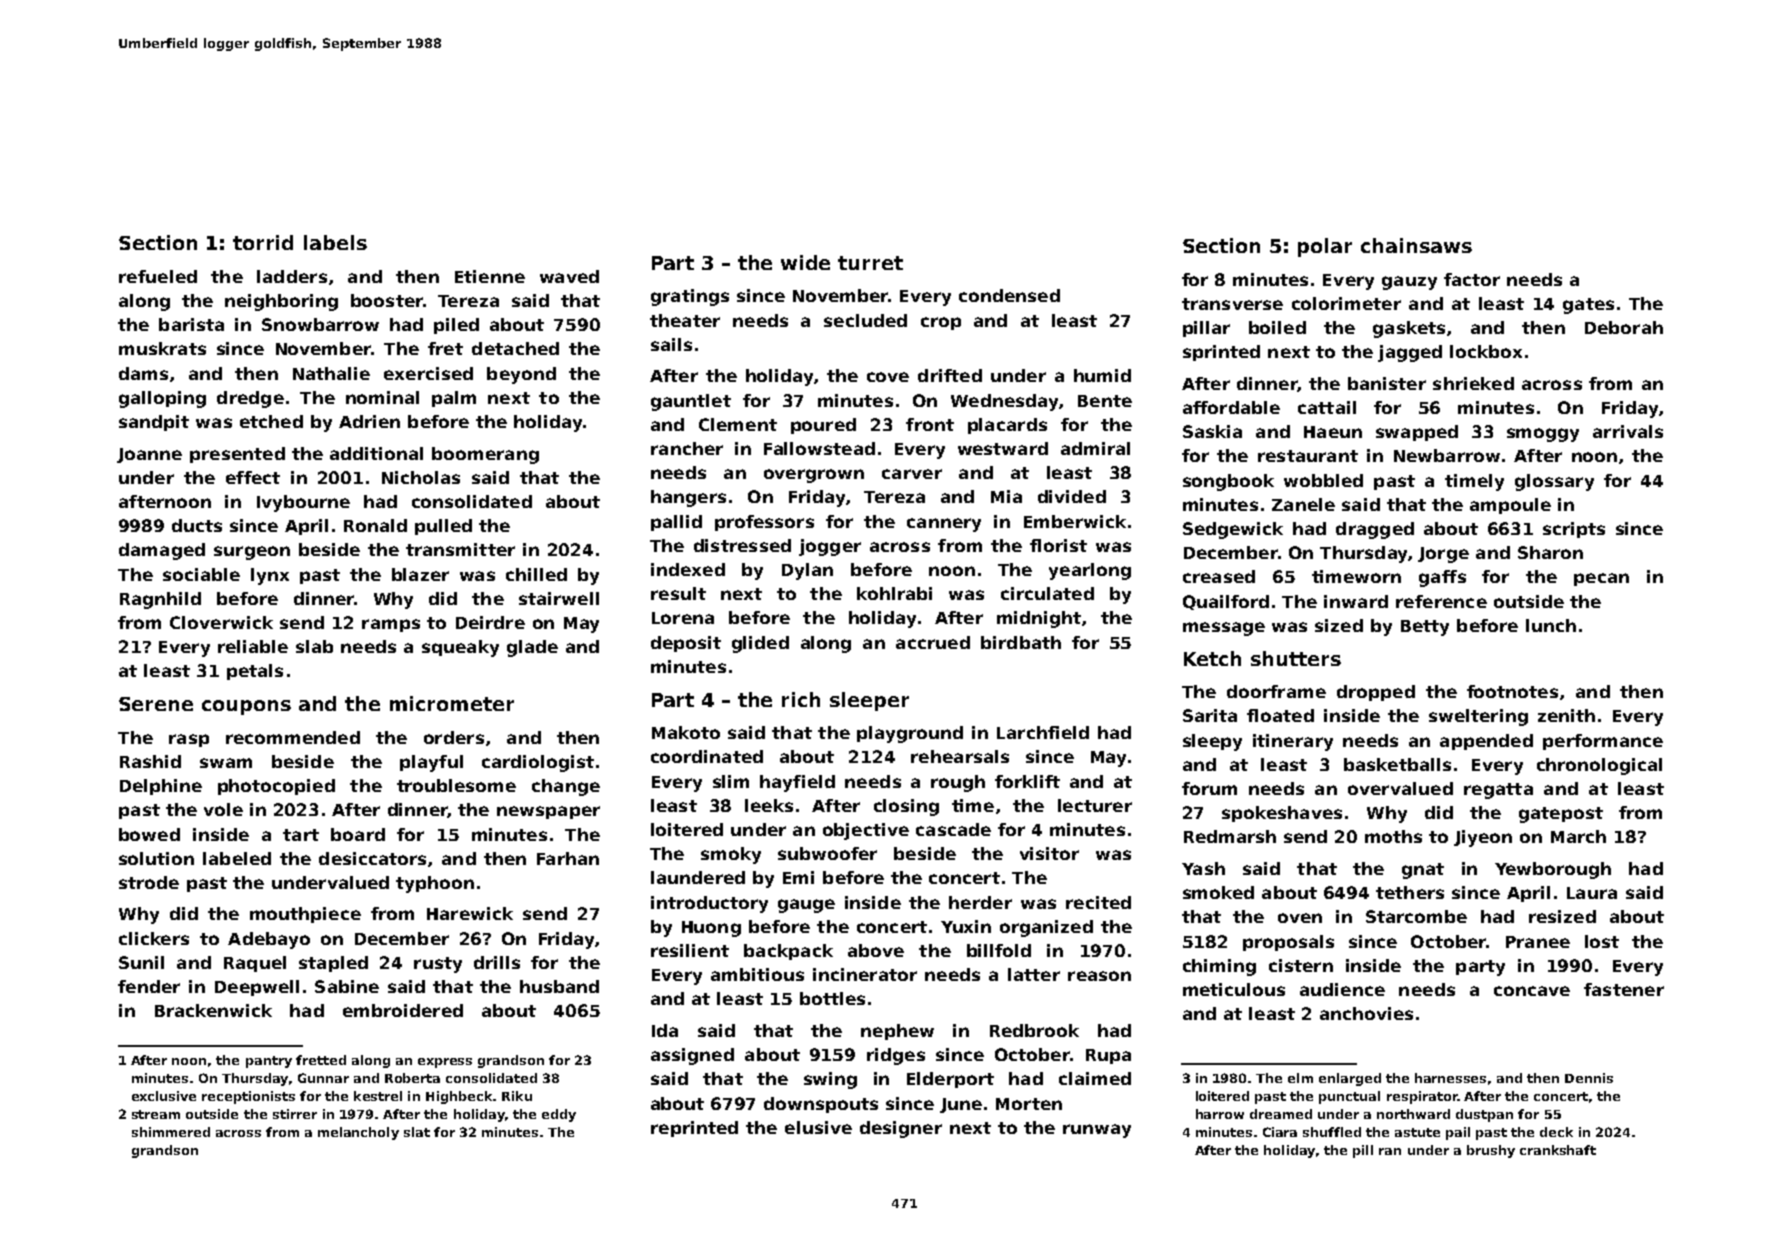  What do you see at coordinates (221, 622) in the screenshot?
I see `Cloverwick` at bounding box center [221, 622].
